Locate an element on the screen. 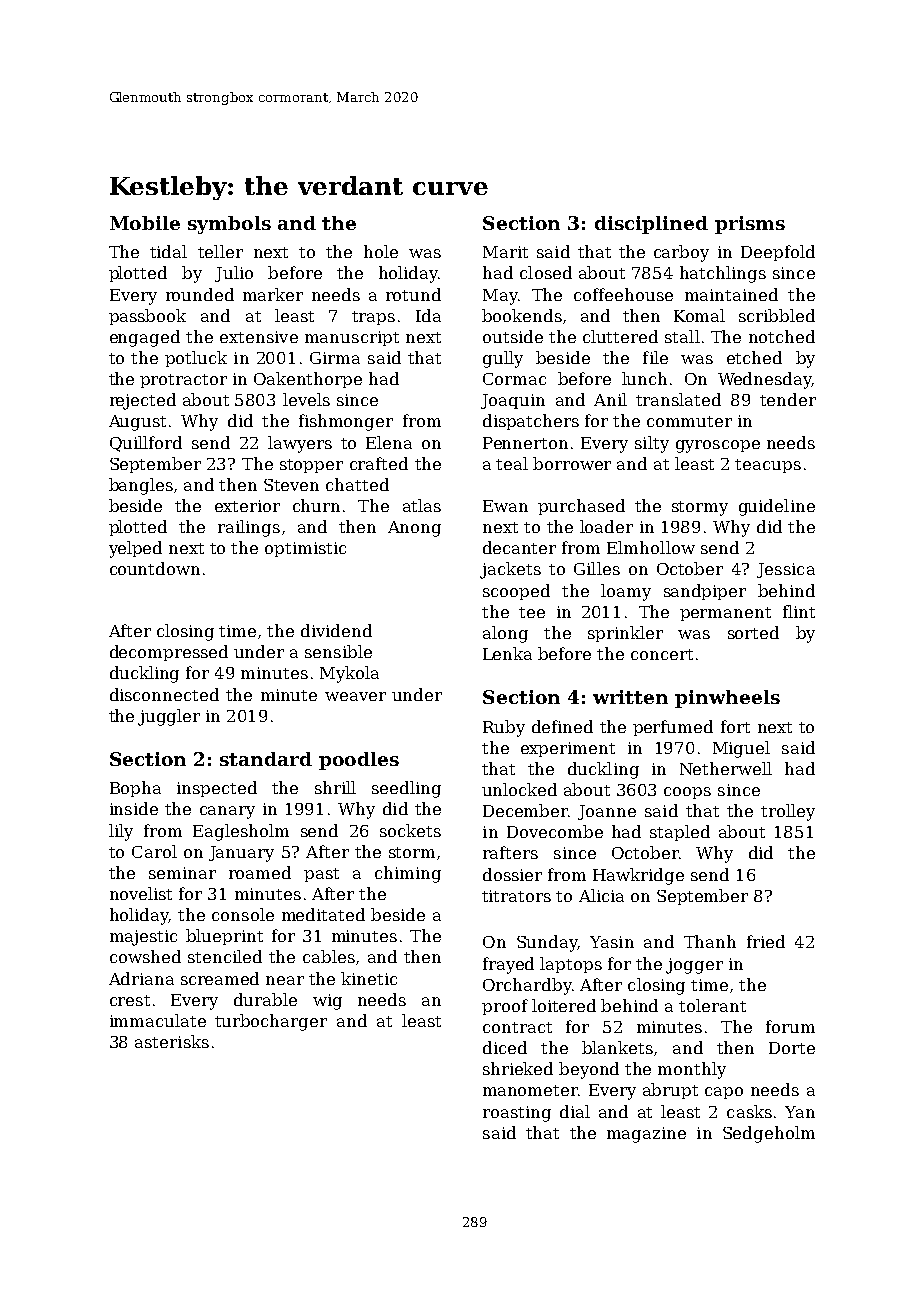 This screenshot has height=1311, width=924. trolley is located at coordinates (788, 812).
